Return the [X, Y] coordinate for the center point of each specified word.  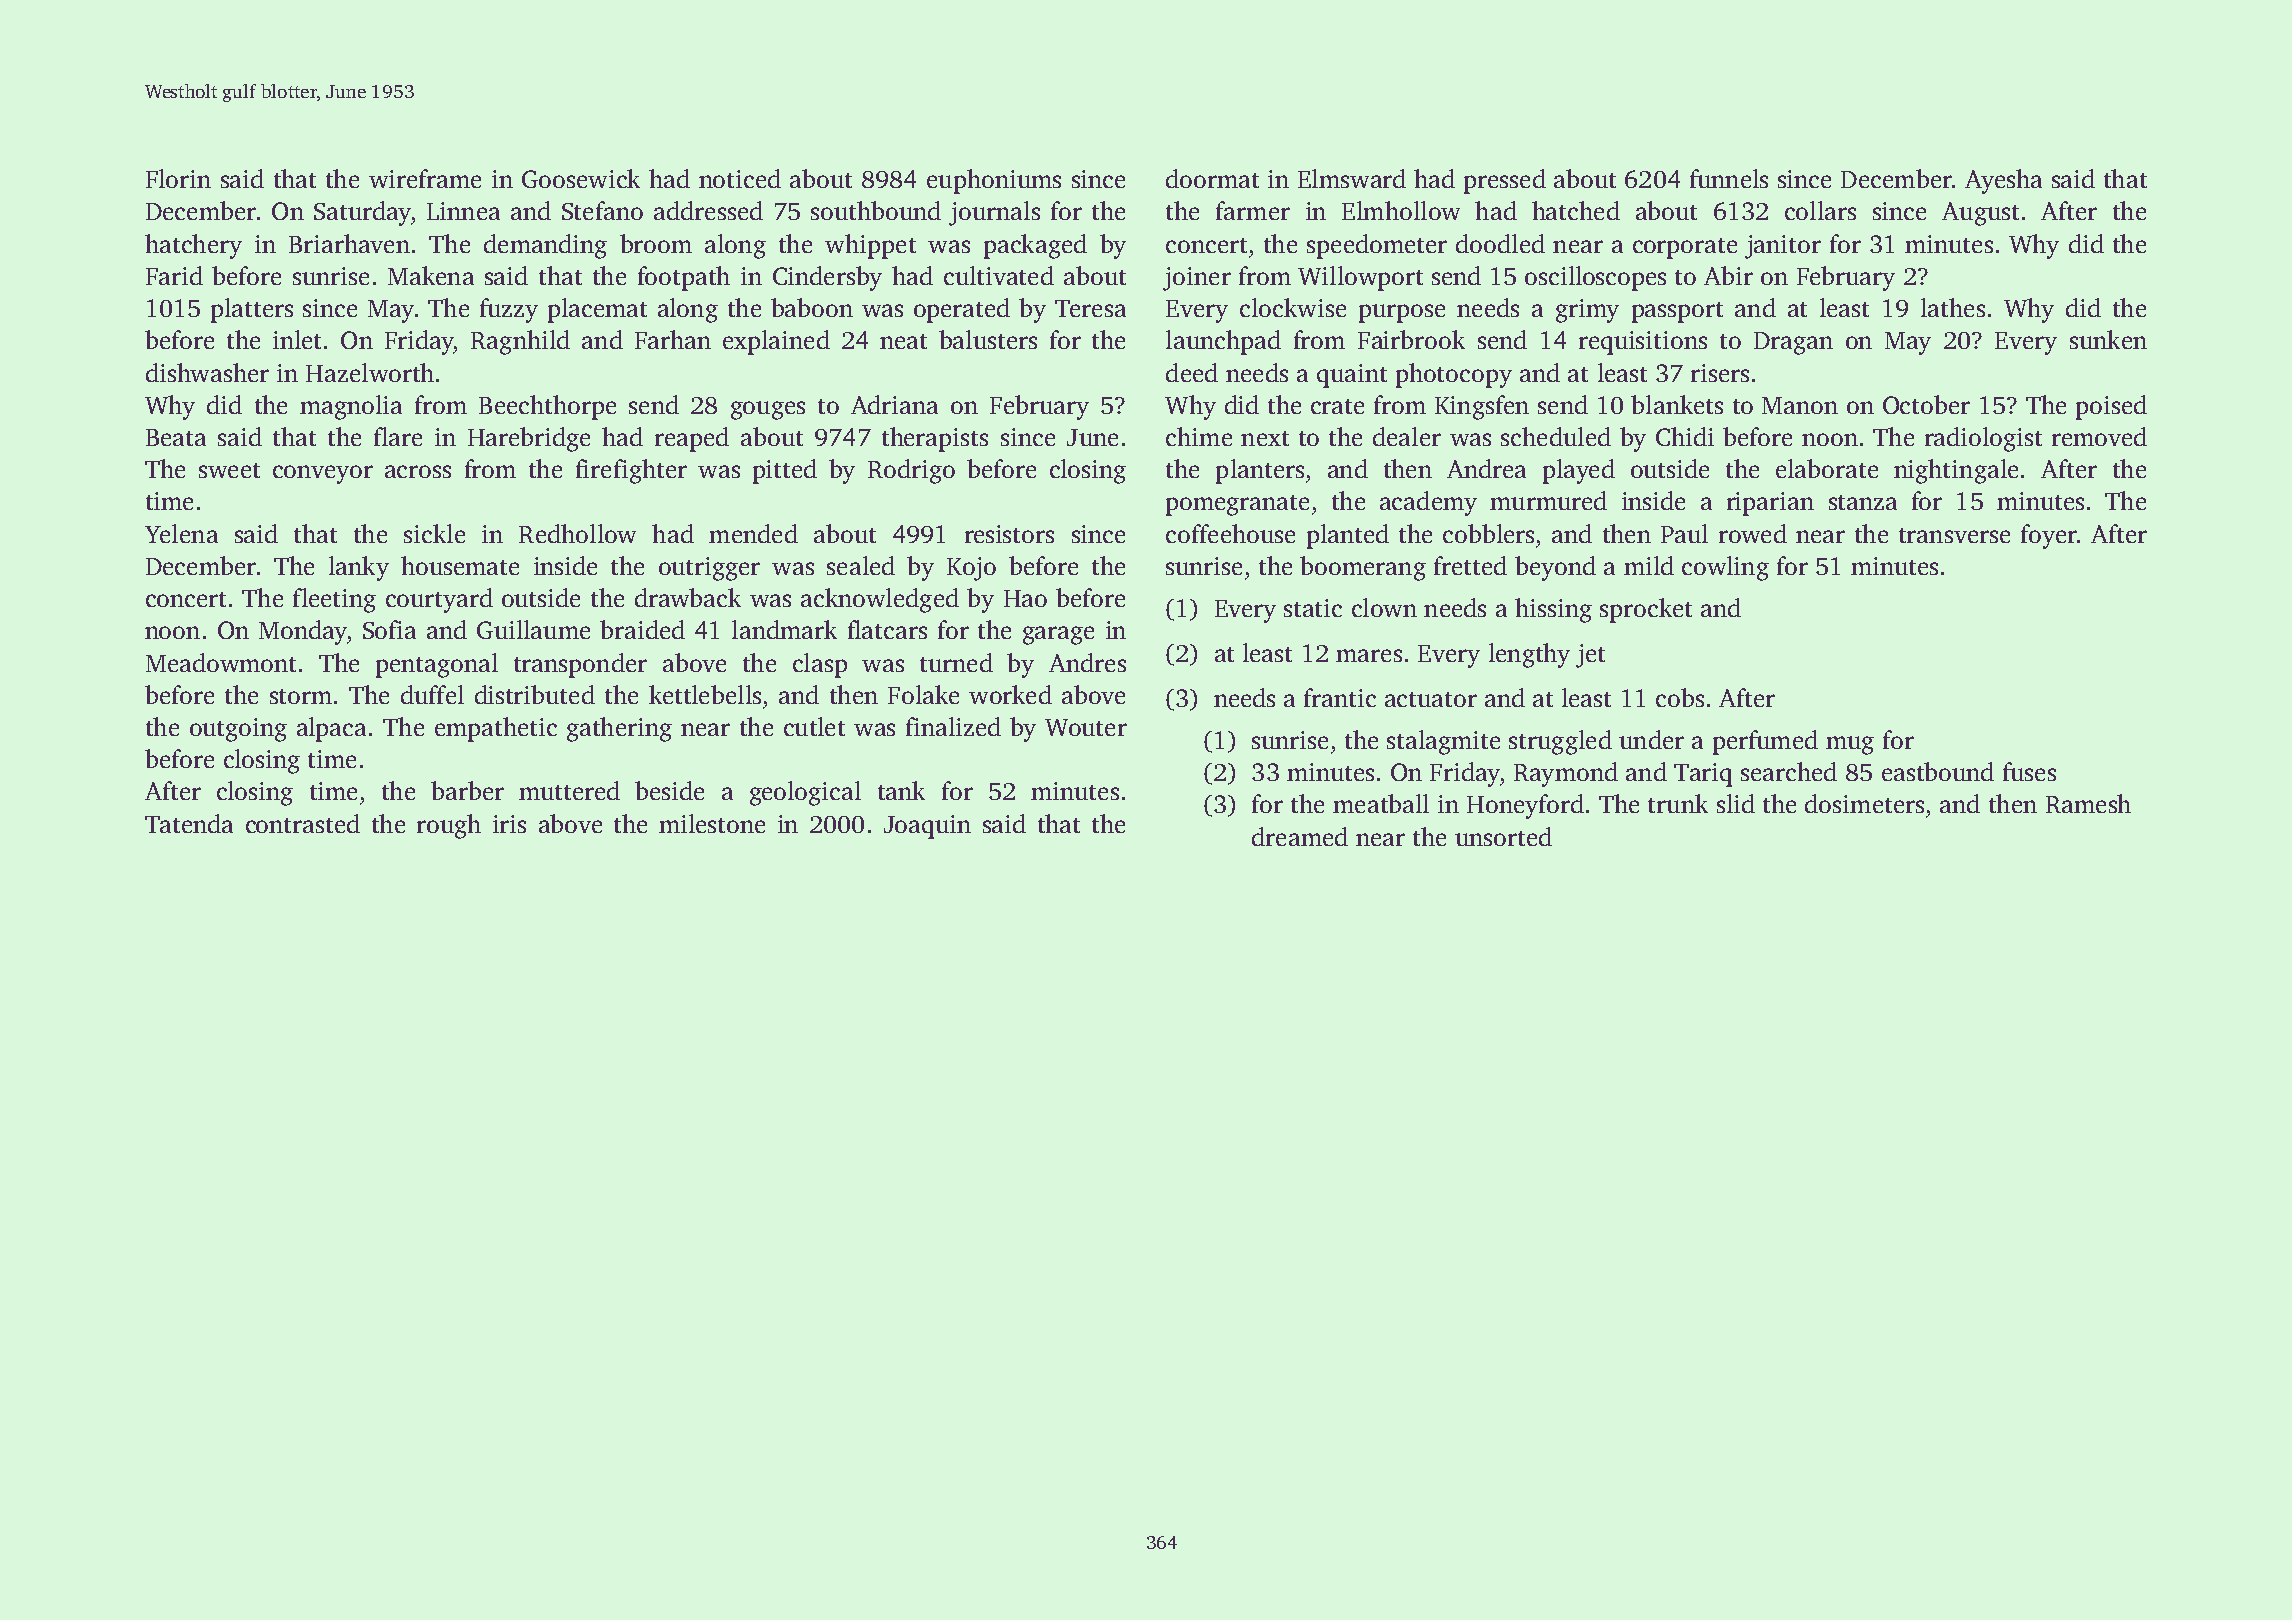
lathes [1953, 307]
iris [509, 824]
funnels [1729, 178]
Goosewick [581, 178]
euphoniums [994, 181]
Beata [176, 437]
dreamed [1300, 836]
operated [962, 310]
